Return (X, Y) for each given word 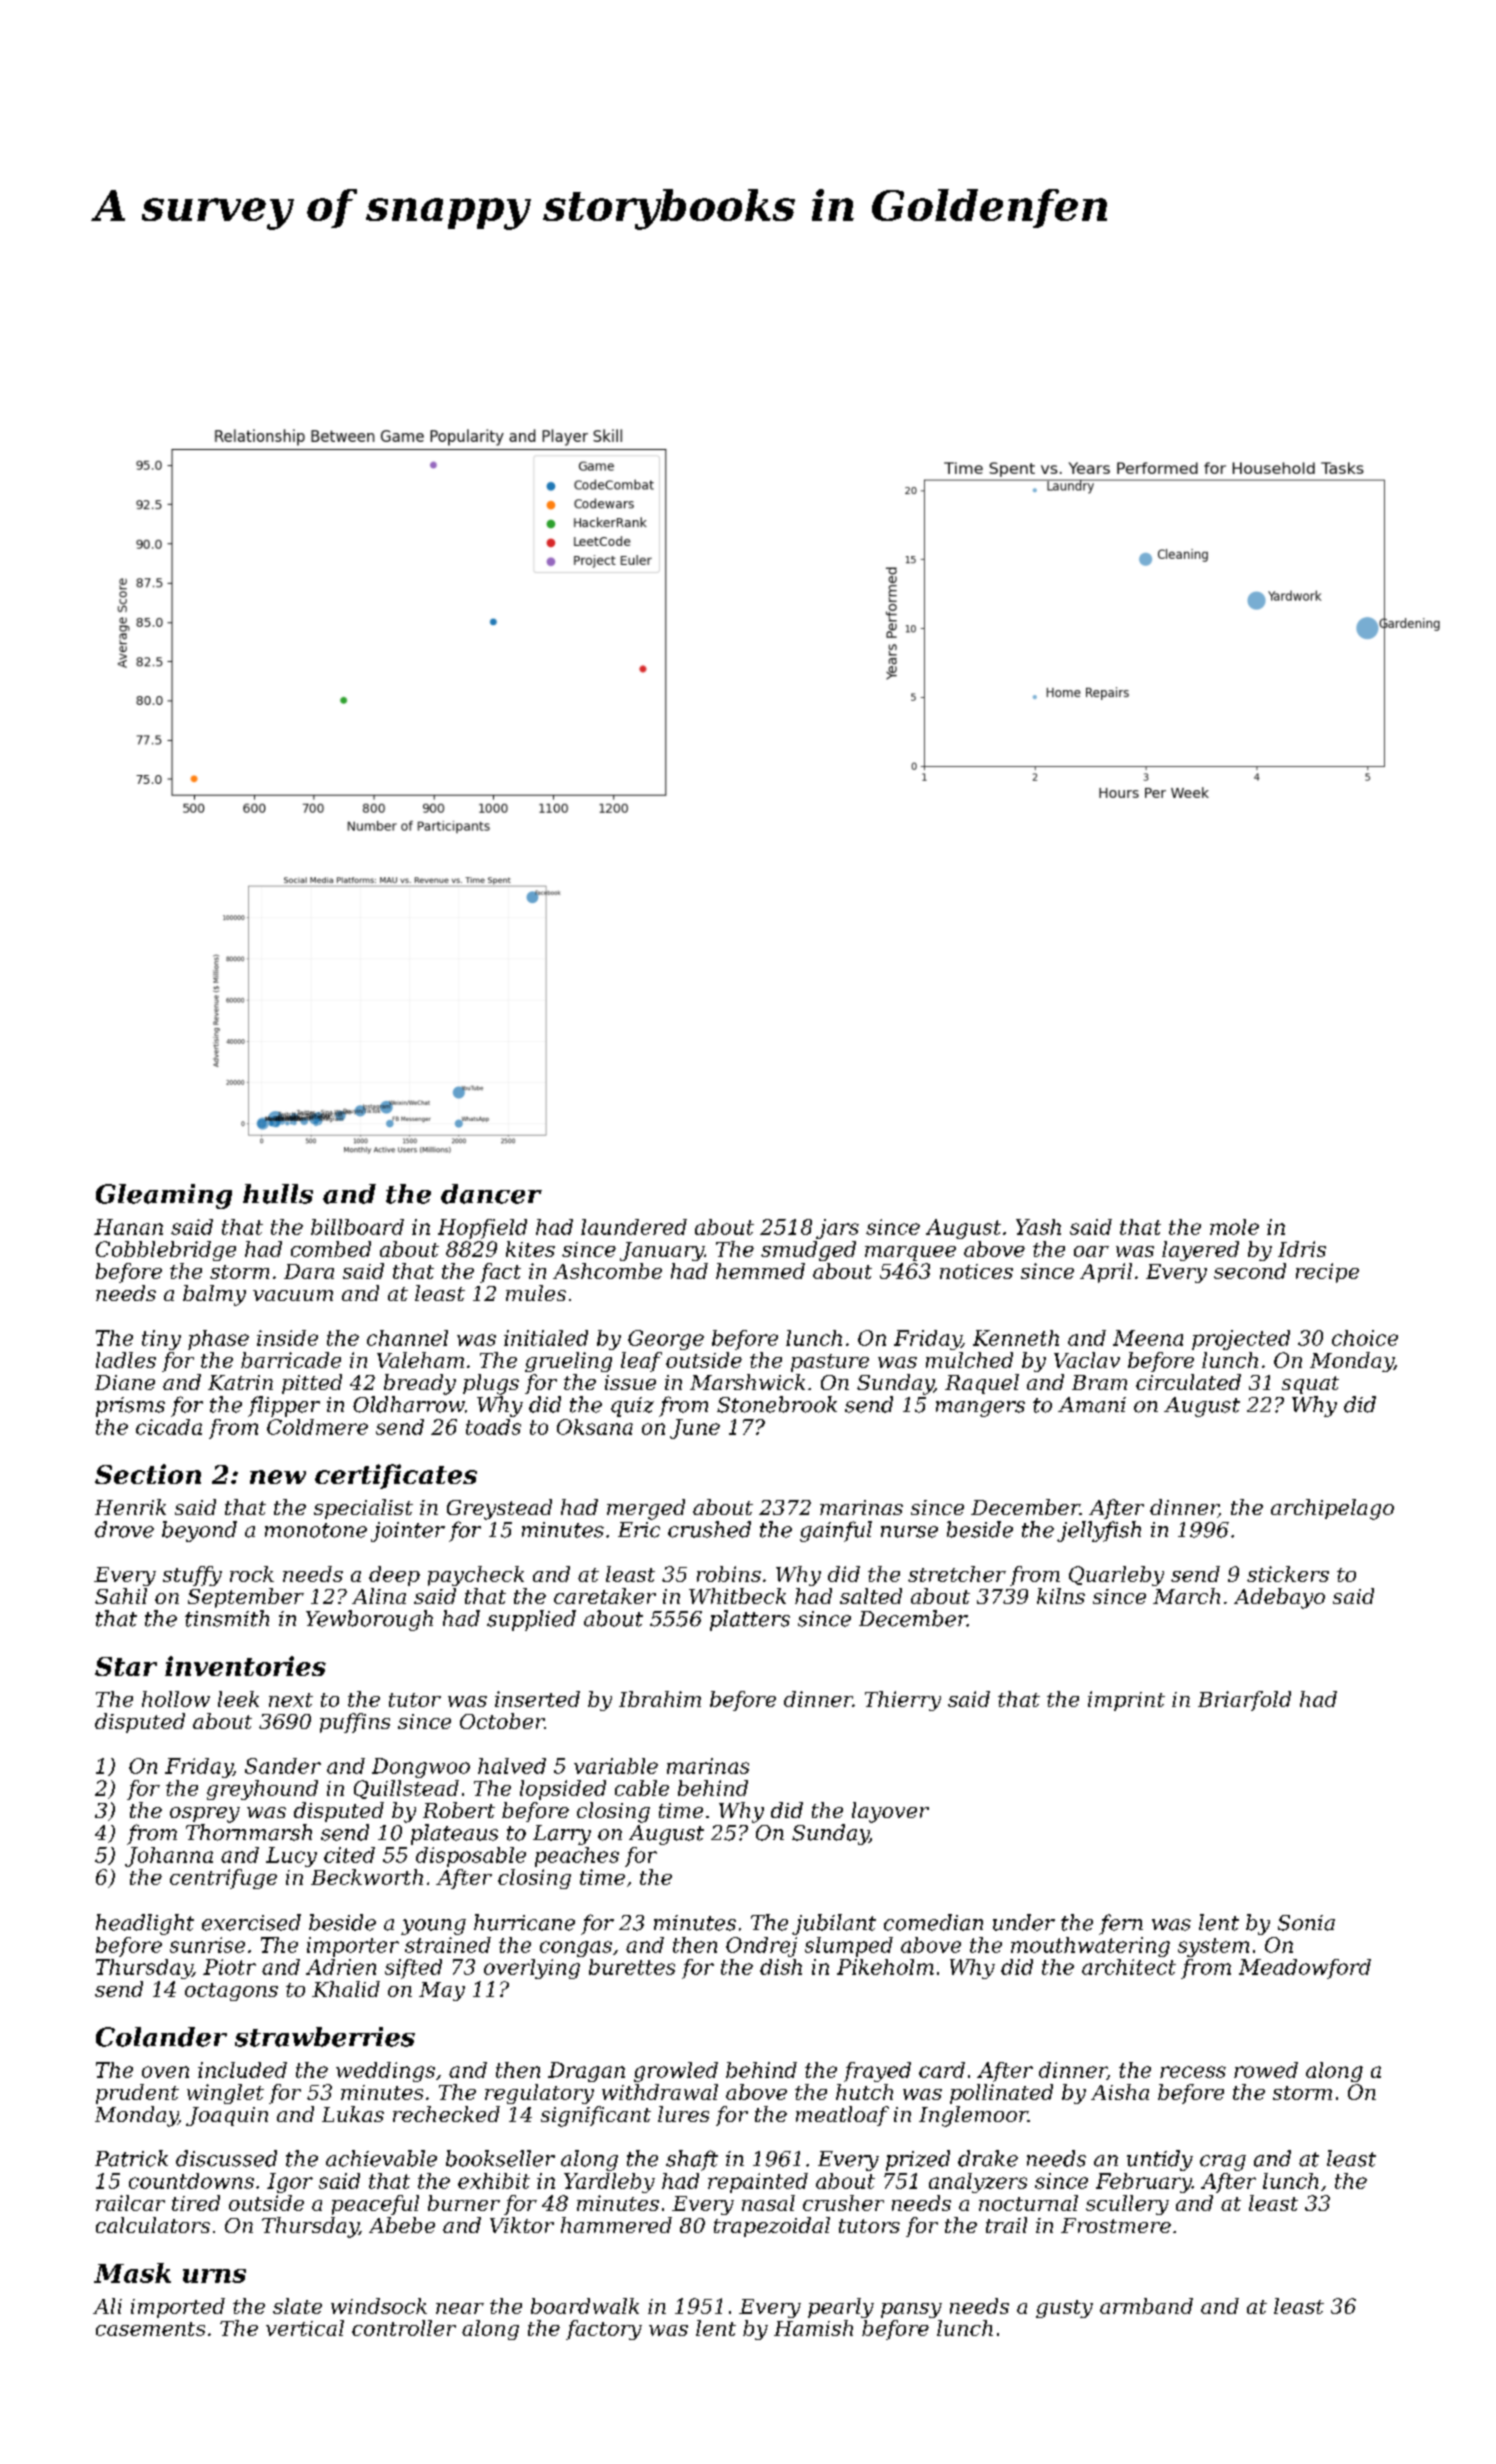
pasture (830, 1363)
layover (890, 1812)
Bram (1099, 1382)
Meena (1148, 1338)
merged (646, 1509)
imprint (1126, 1701)
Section (148, 1474)
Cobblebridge (166, 1251)
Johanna (169, 1857)
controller (404, 2328)
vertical (305, 2328)
